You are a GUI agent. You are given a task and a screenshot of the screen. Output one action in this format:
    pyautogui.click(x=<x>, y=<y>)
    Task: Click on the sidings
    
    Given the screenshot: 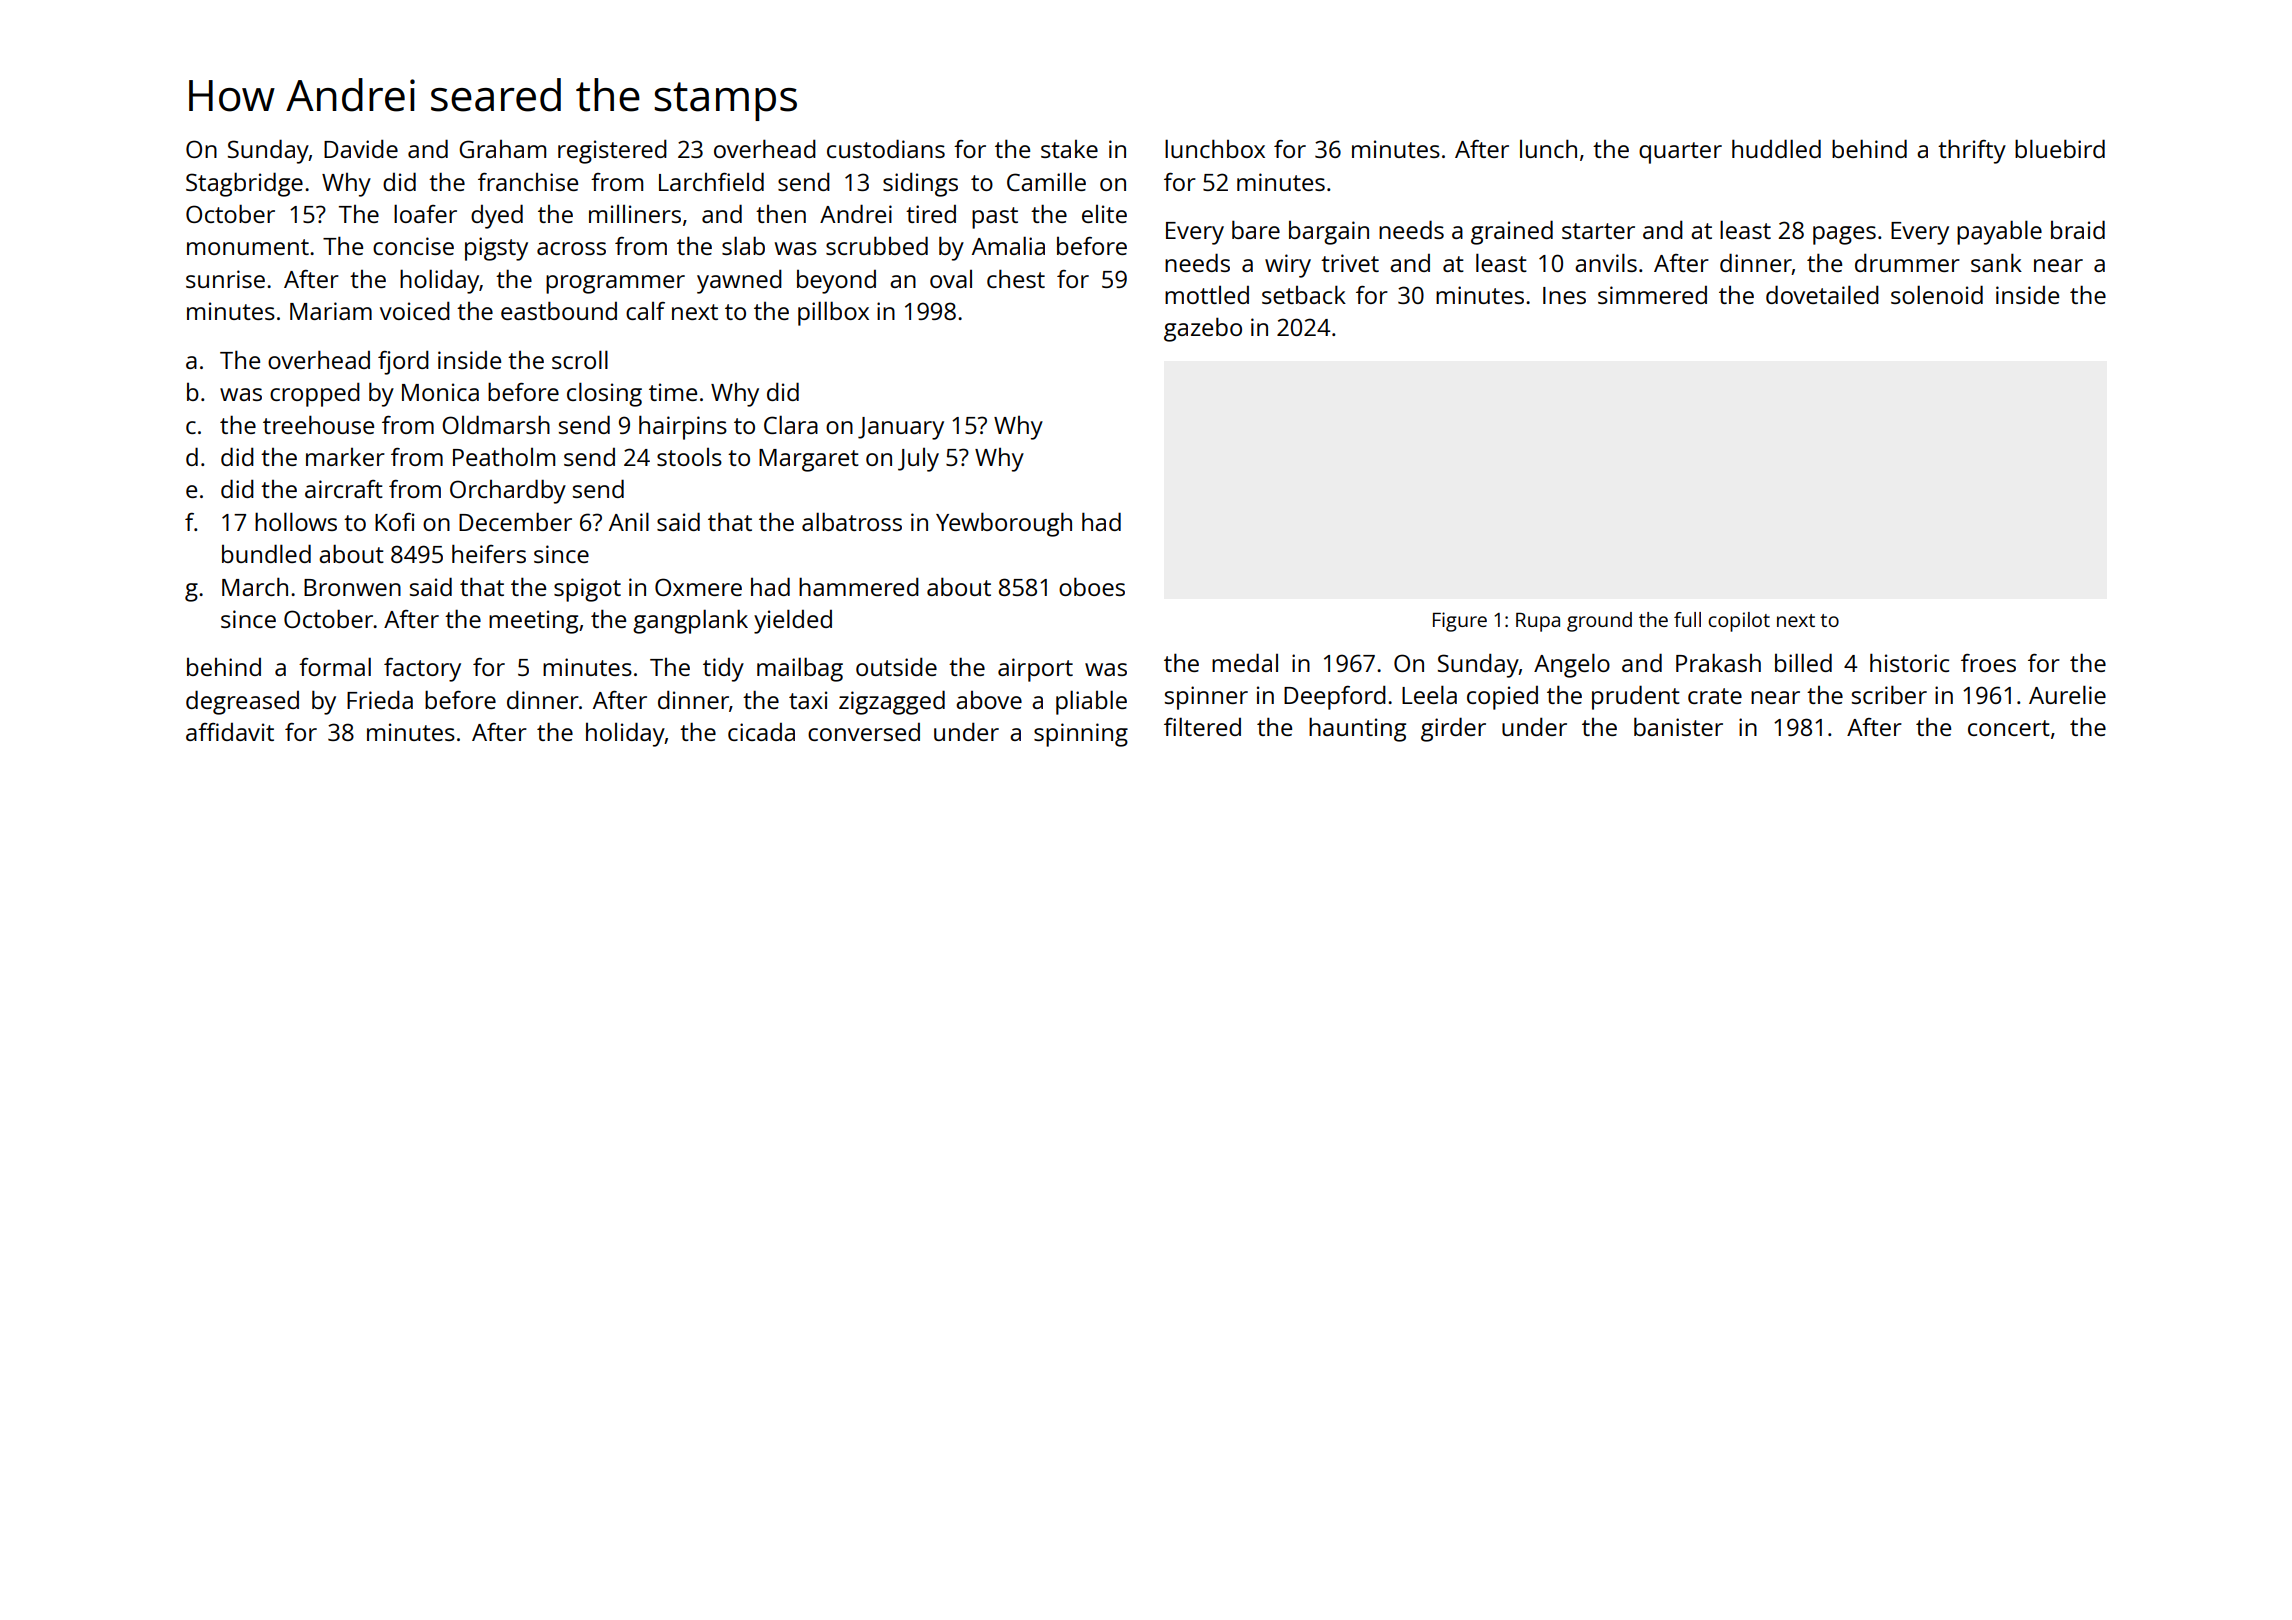 What is the action you would take?
    pyautogui.click(x=920, y=184)
